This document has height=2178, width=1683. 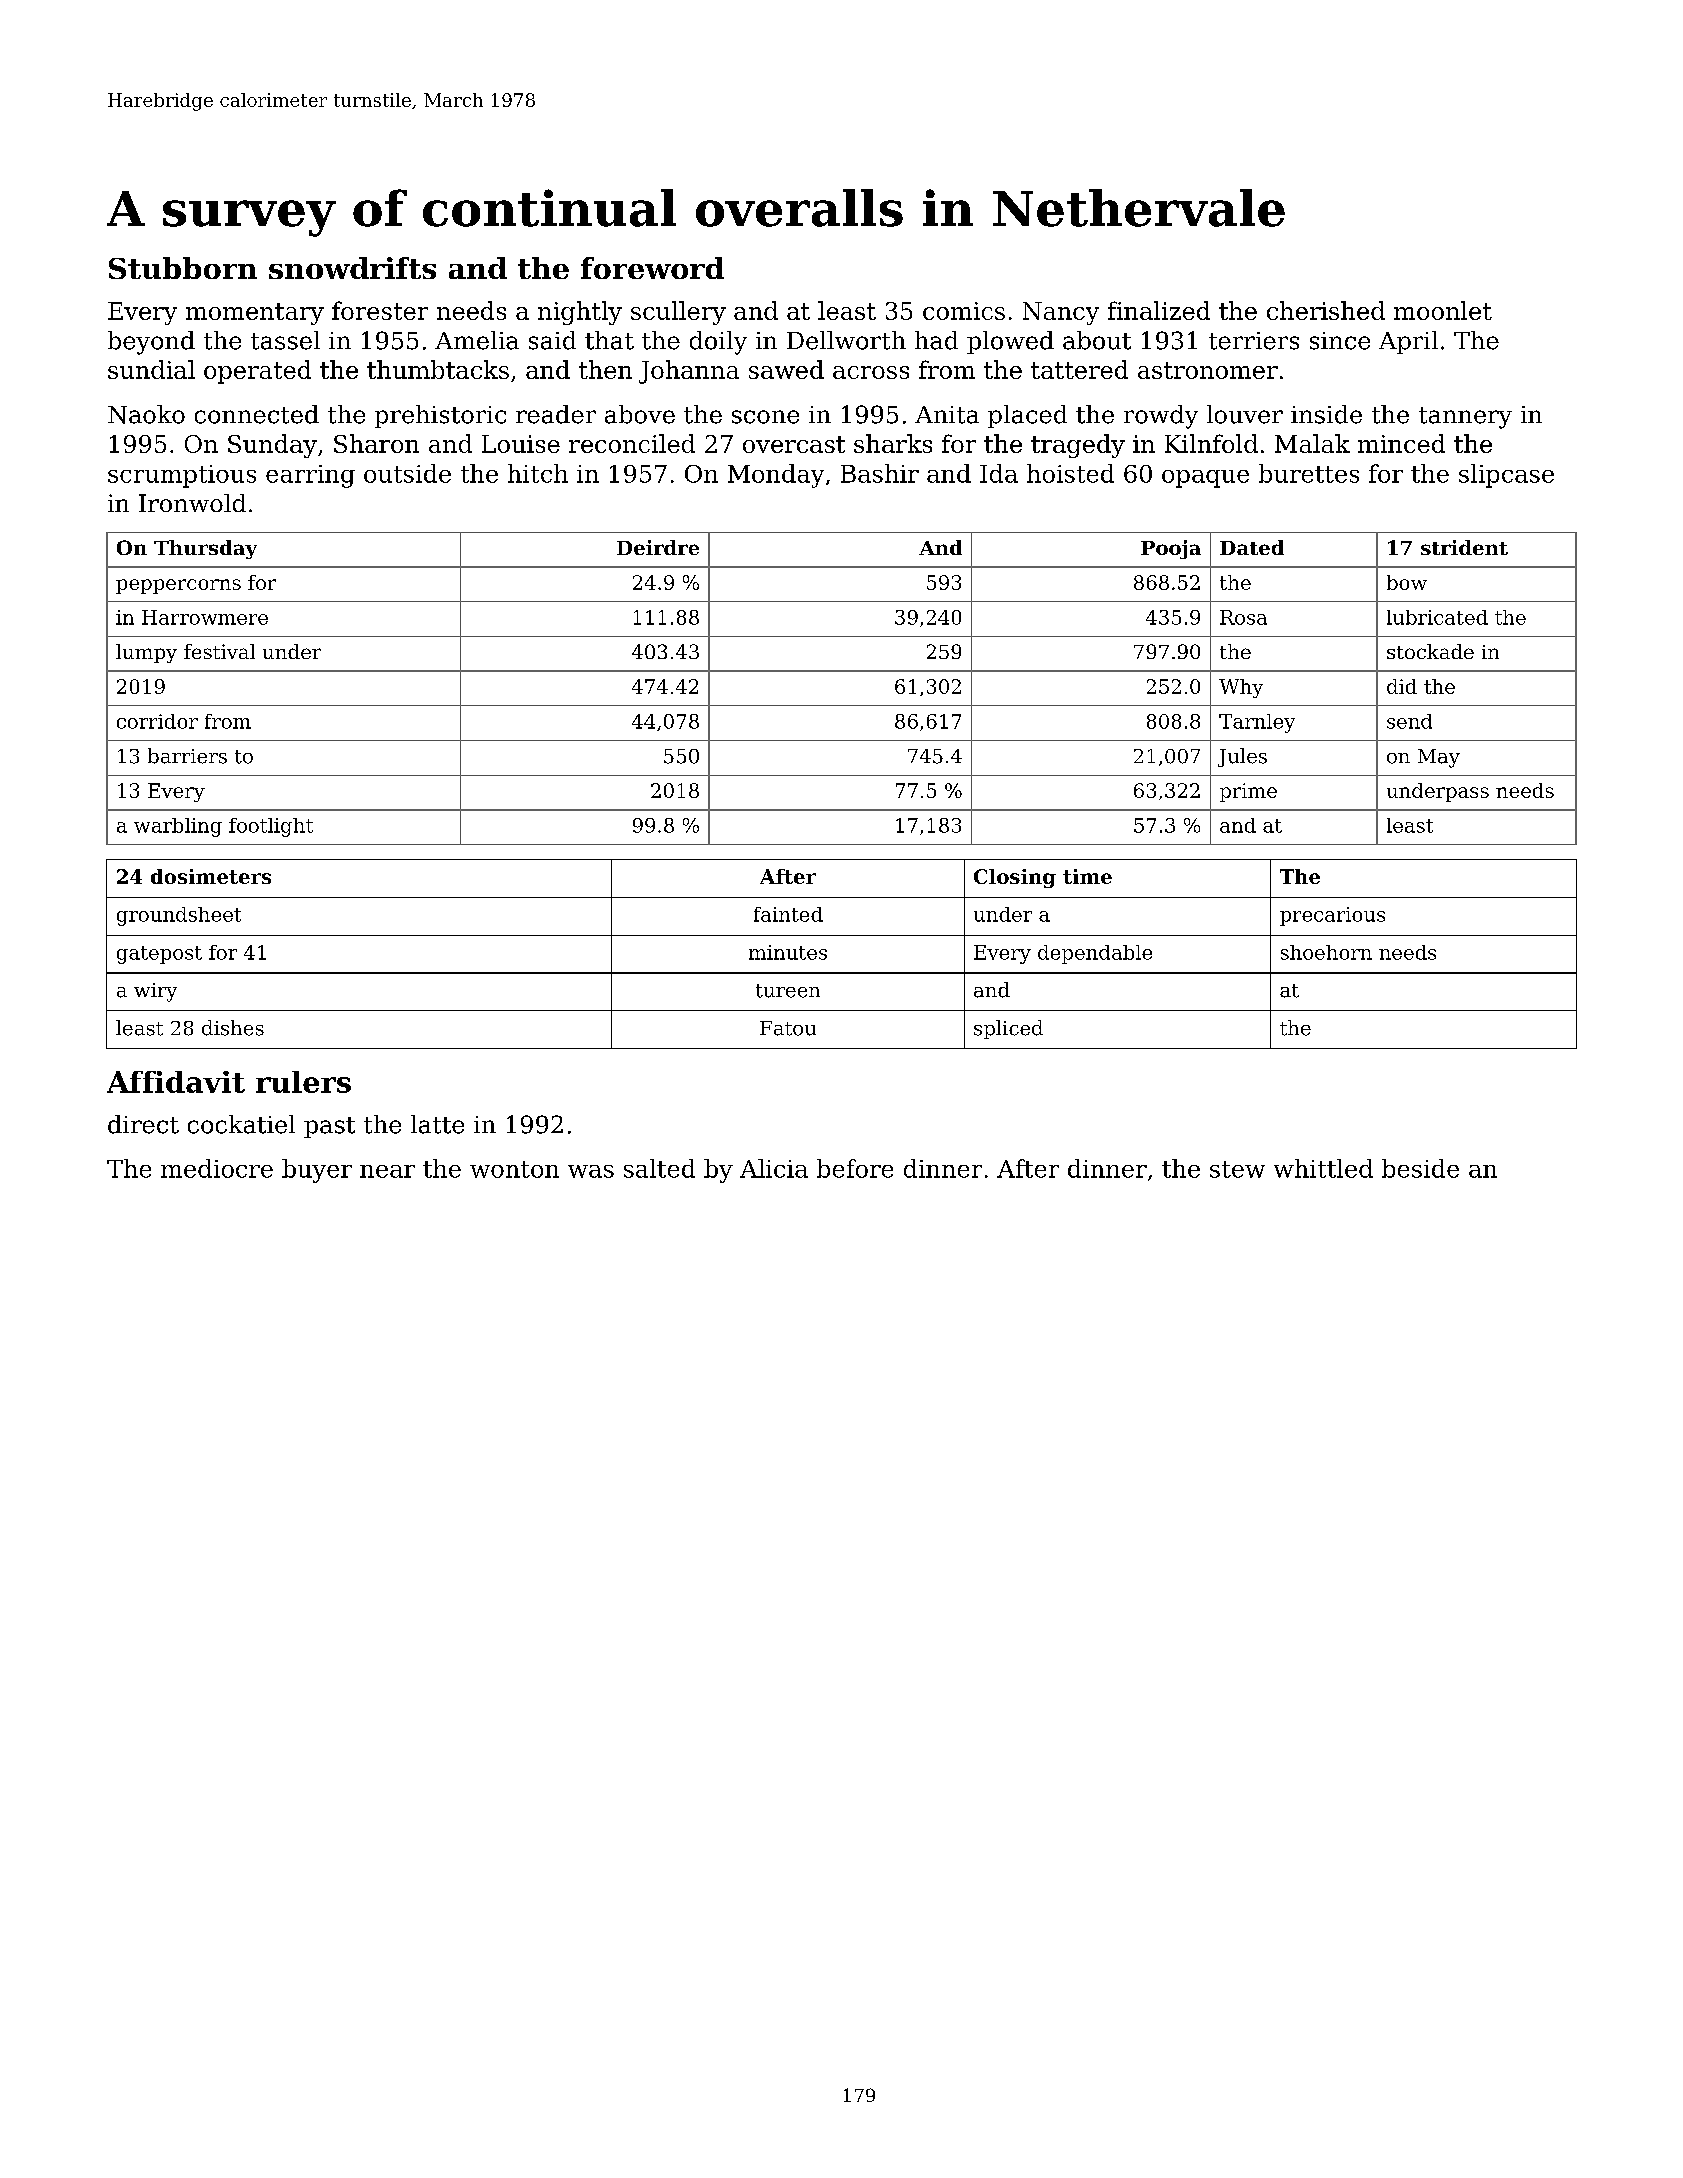 I want to click on groundsheet, so click(x=179, y=916).
